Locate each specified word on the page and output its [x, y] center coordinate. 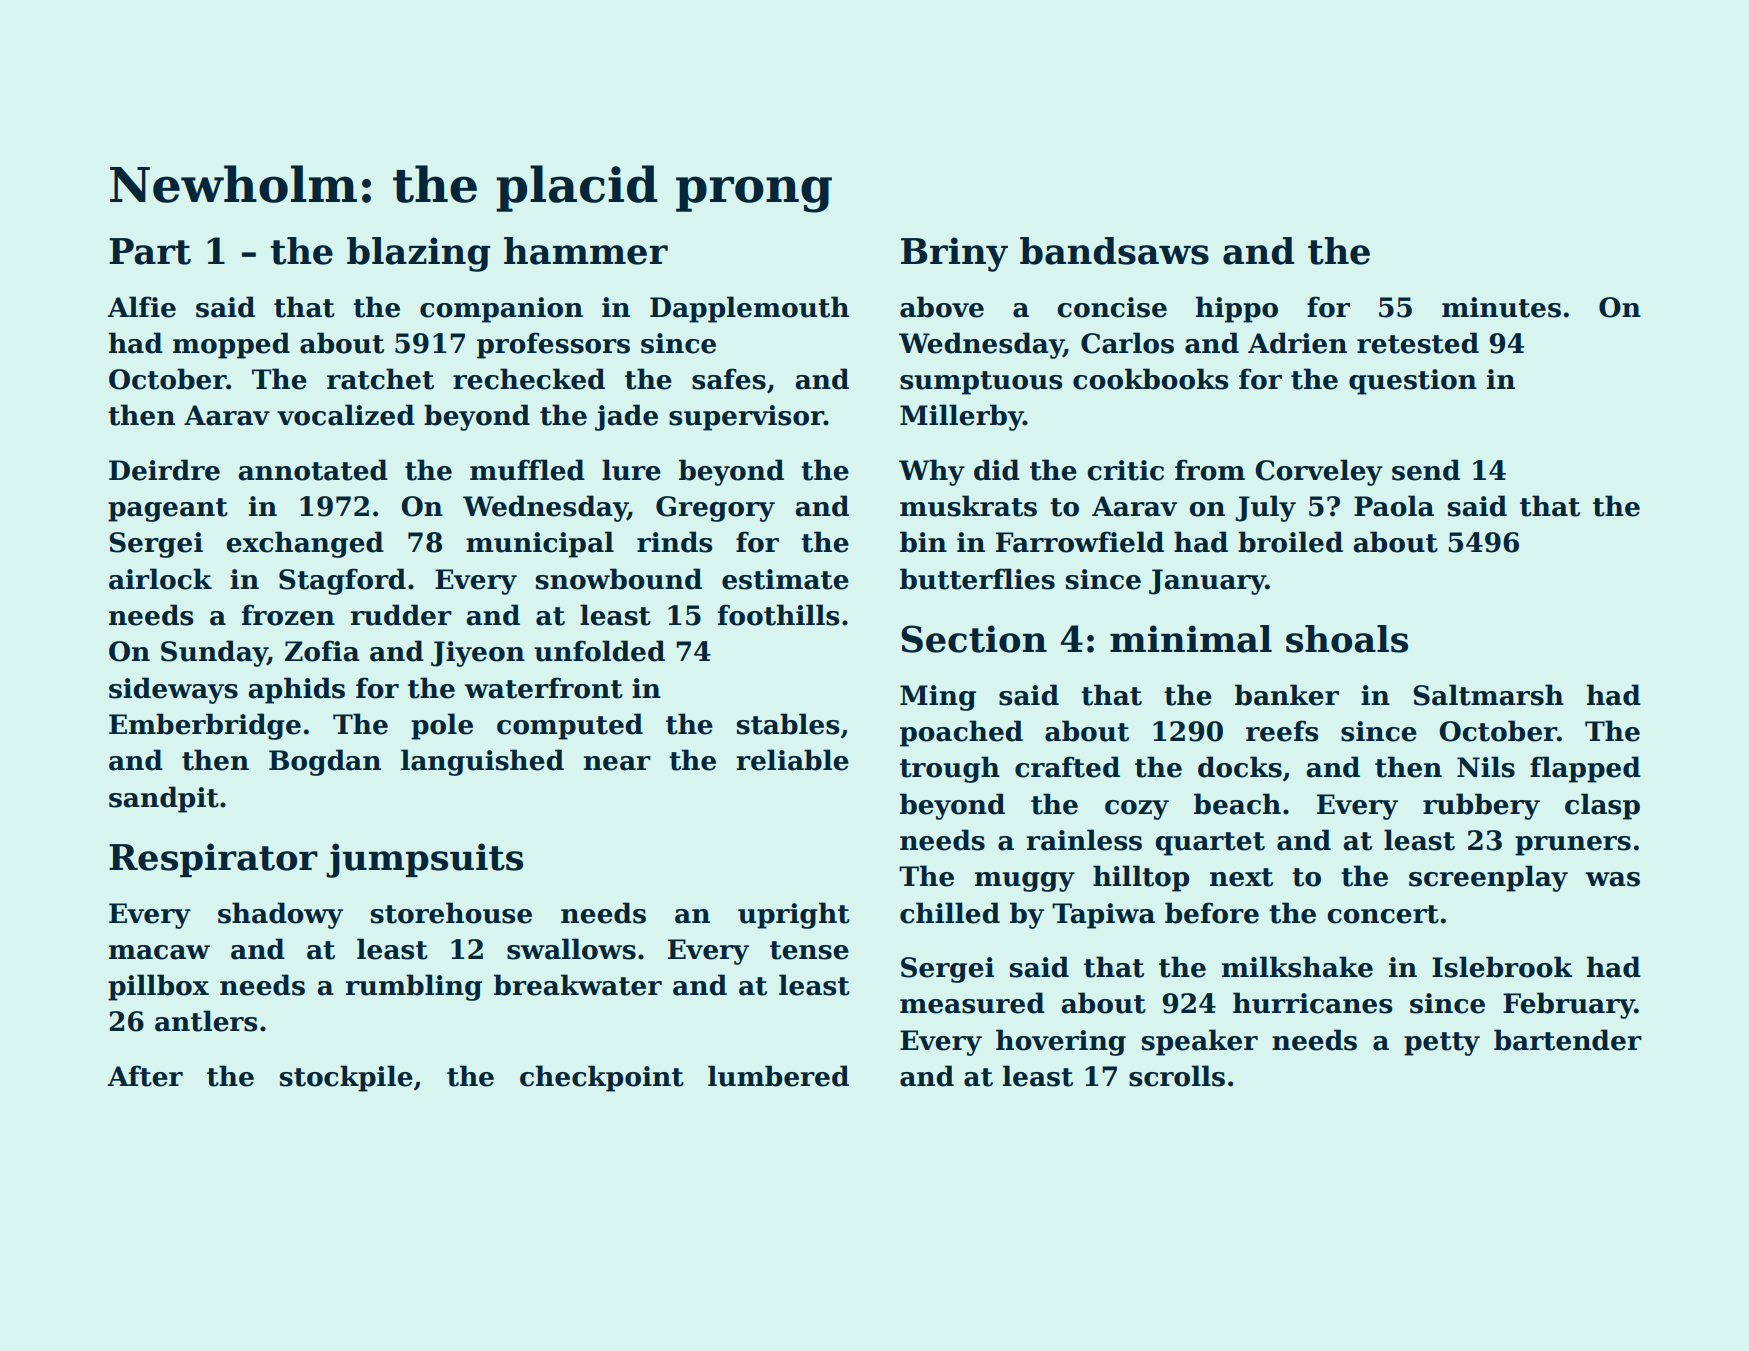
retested [1418, 343]
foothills [778, 615]
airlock [160, 579]
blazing [419, 254]
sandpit [164, 799]
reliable [792, 760]
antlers [206, 1021]
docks [1240, 767]
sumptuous [981, 383]
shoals [1347, 639]
